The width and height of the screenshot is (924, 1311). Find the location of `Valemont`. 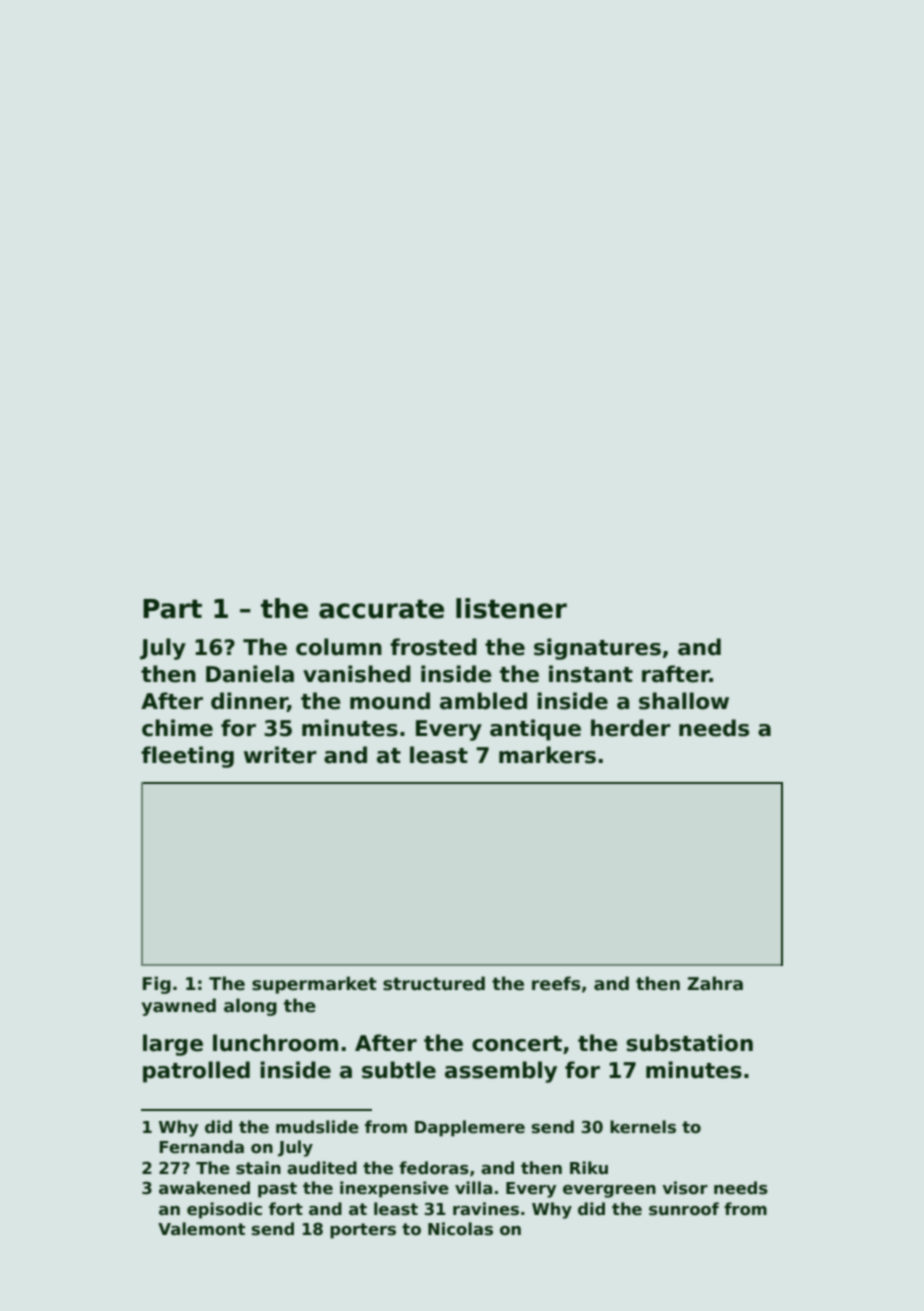

Valemont is located at coordinates (201, 1229).
